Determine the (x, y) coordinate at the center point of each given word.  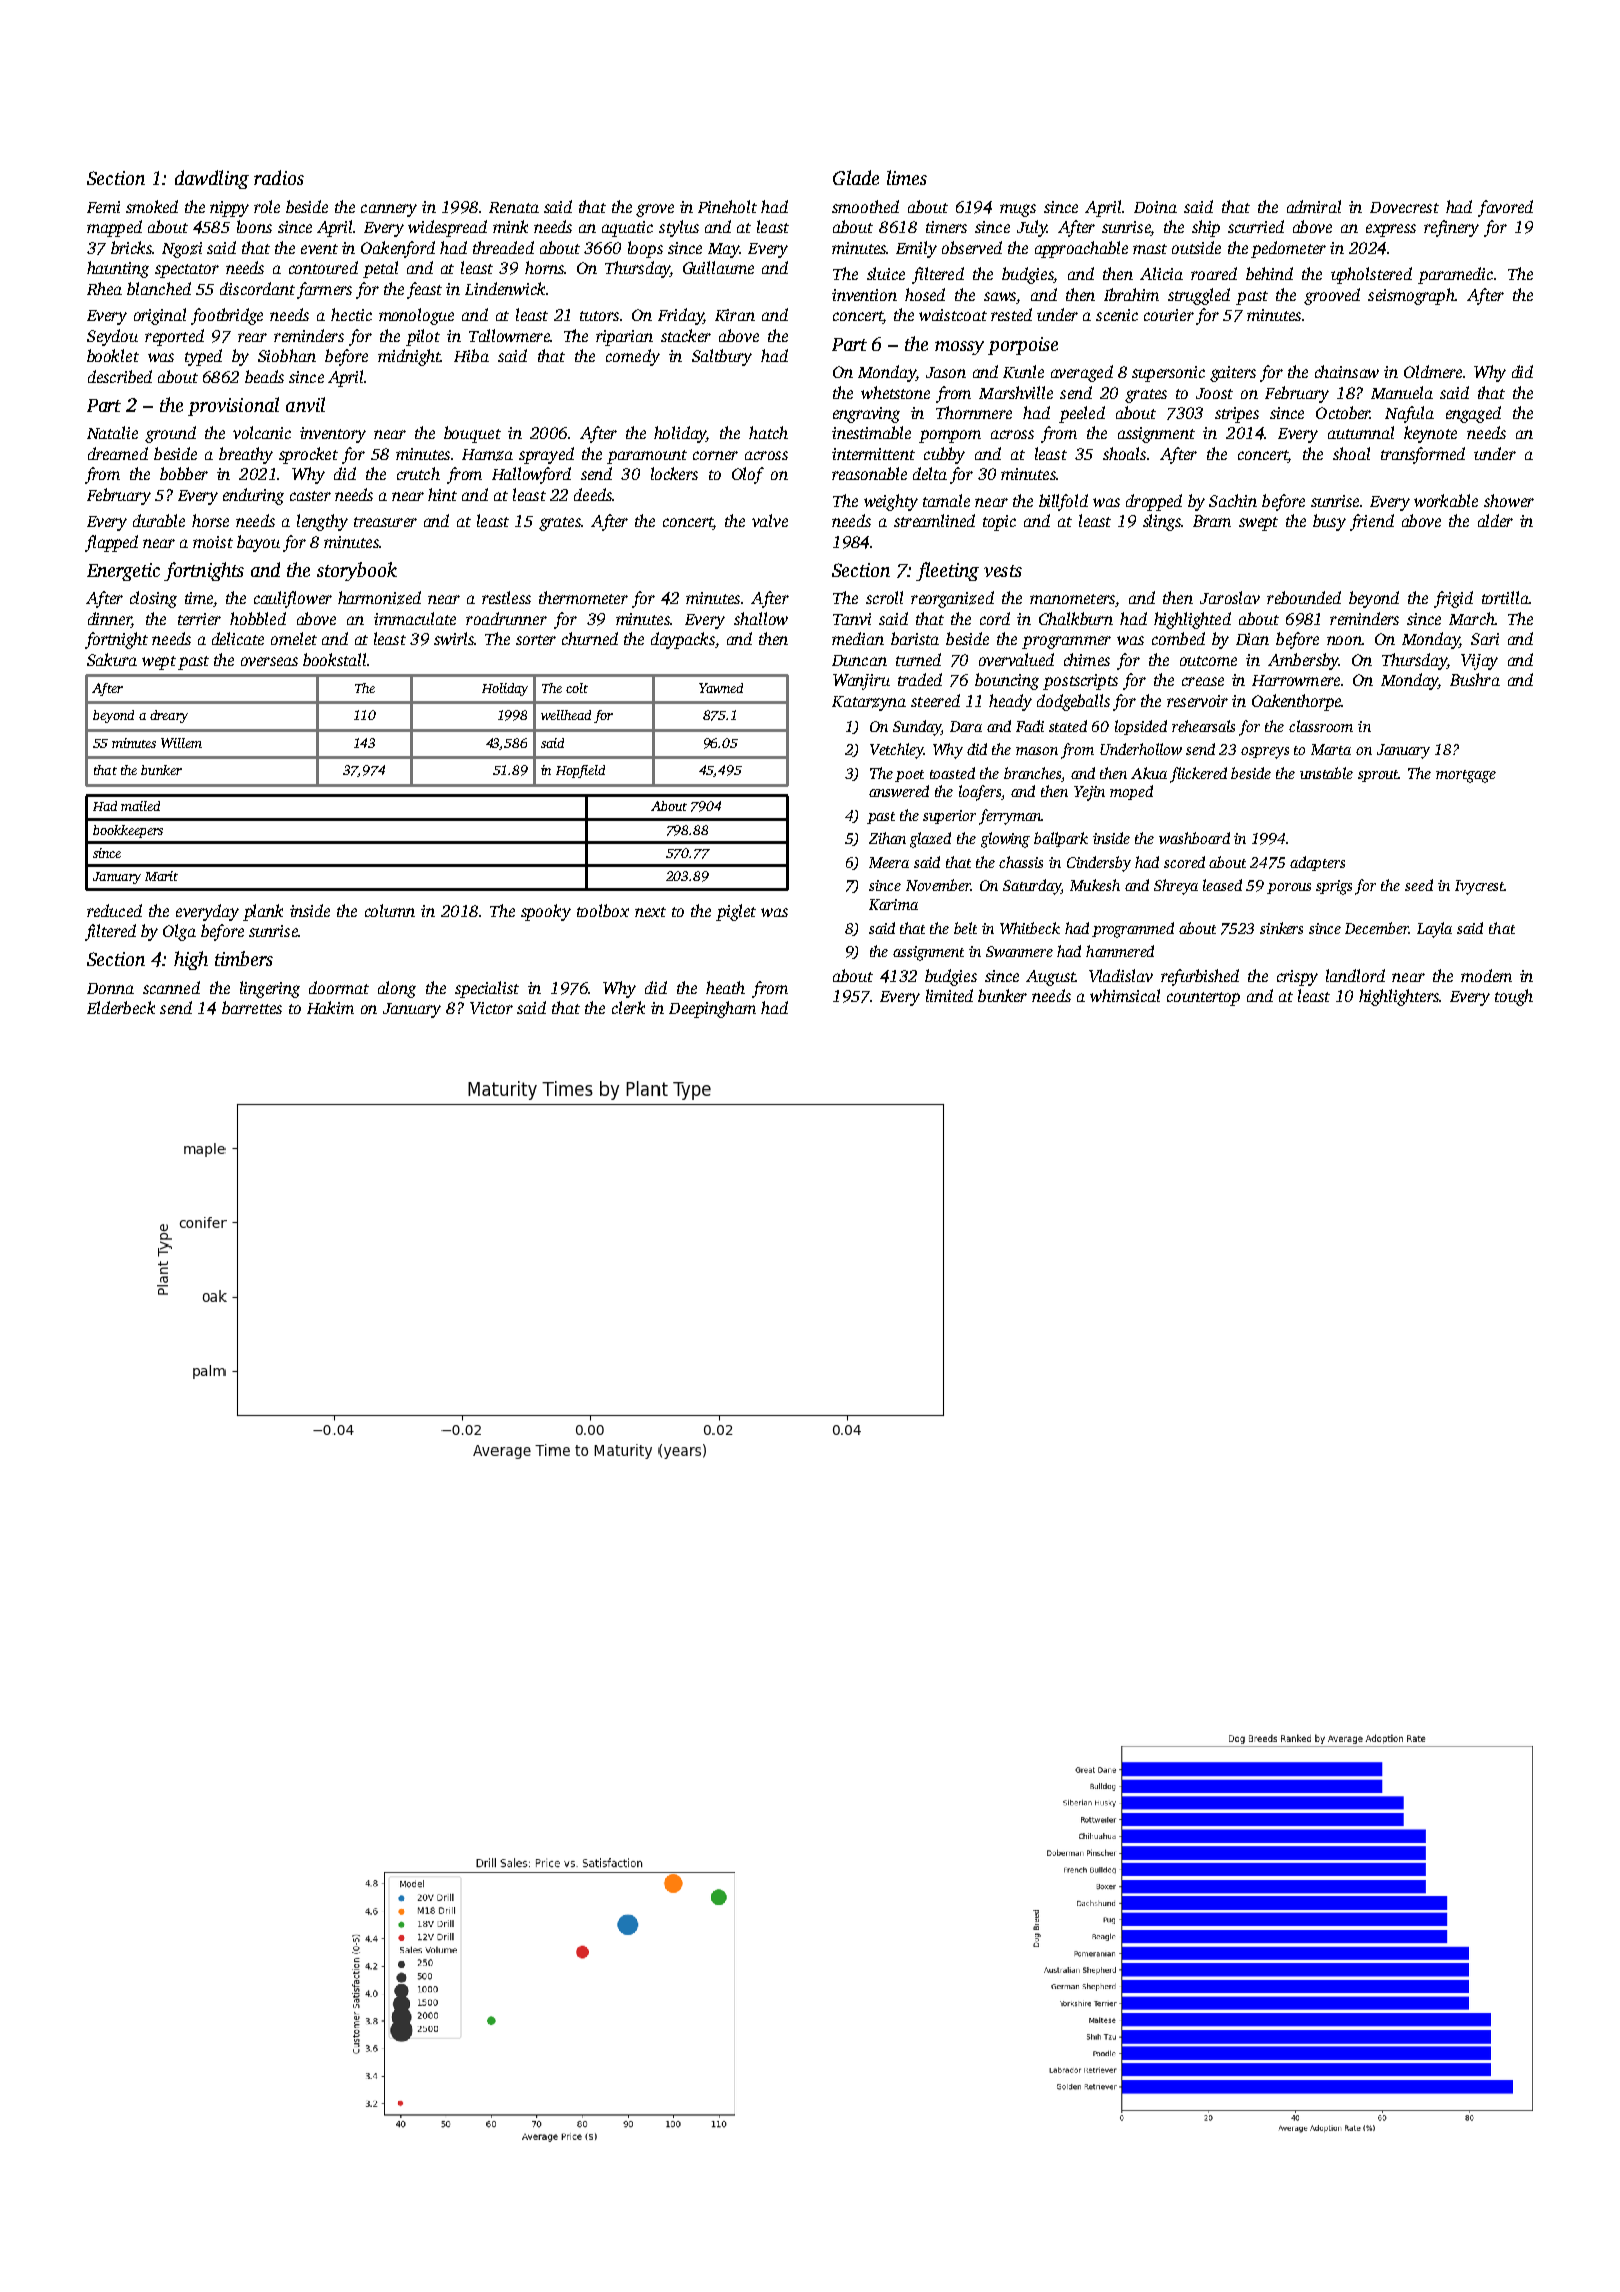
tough (1514, 997)
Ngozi (182, 250)
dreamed (118, 453)
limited (949, 995)
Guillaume (718, 267)
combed (1178, 638)
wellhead (566, 715)
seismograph (1411, 296)
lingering (270, 989)
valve (770, 520)
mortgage (1466, 776)
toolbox (603, 910)
